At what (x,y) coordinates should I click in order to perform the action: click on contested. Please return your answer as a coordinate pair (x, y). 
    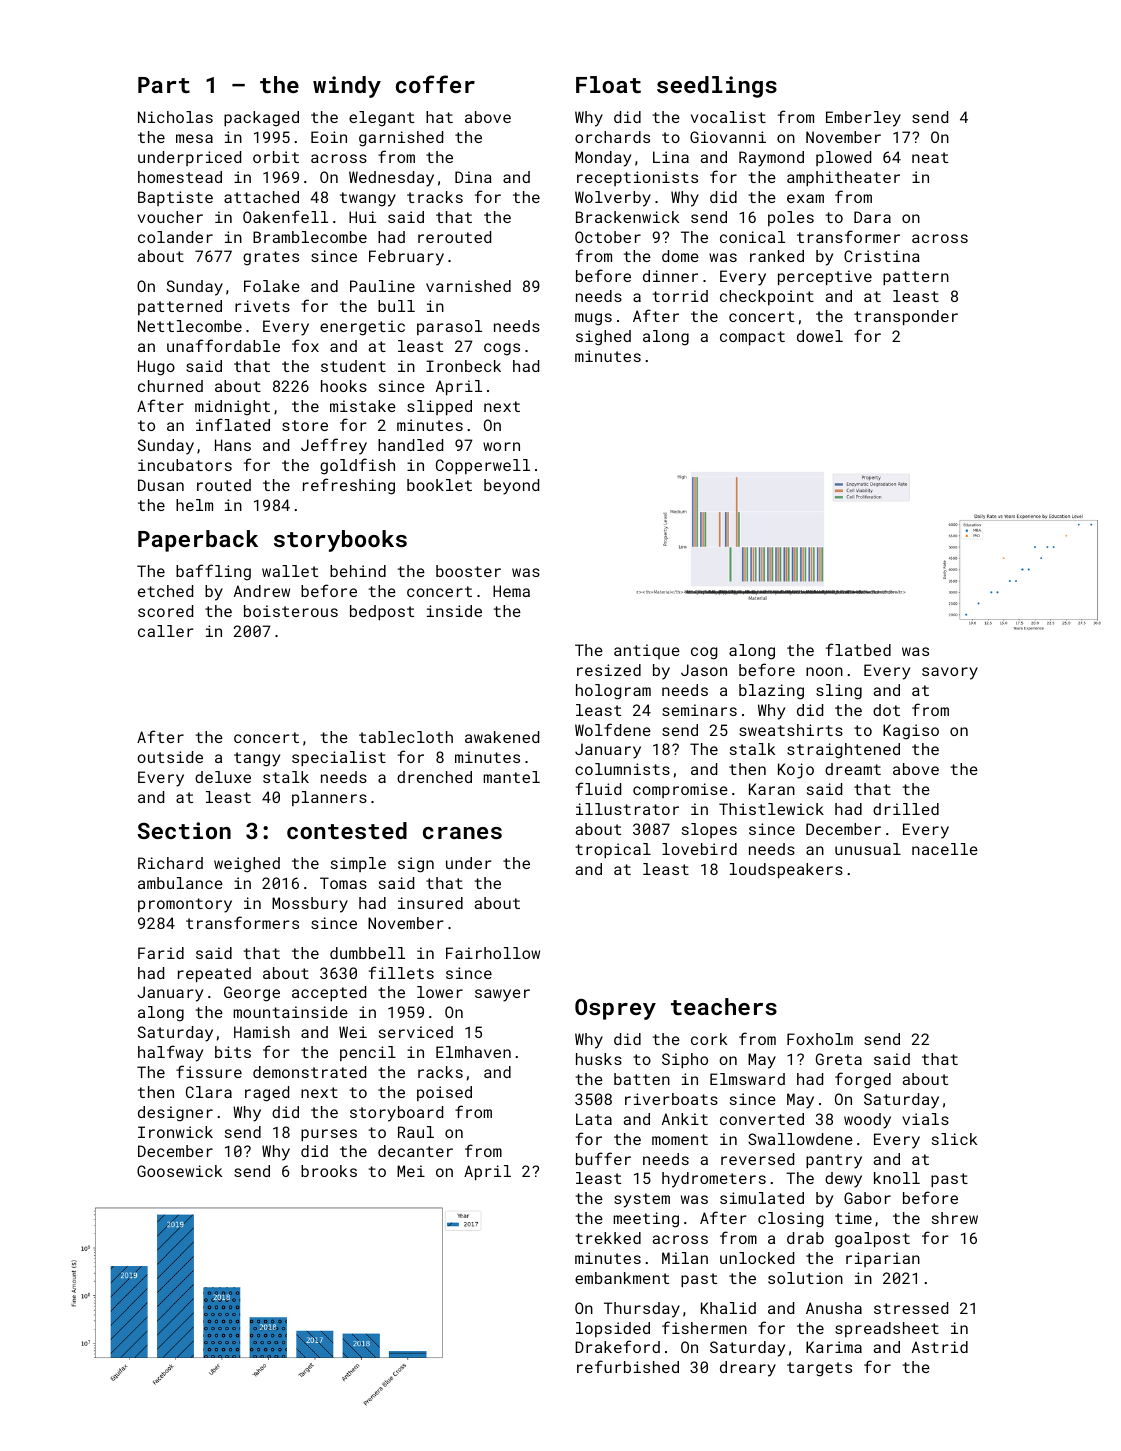
    Looking at the image, I should click on (347, 830).
